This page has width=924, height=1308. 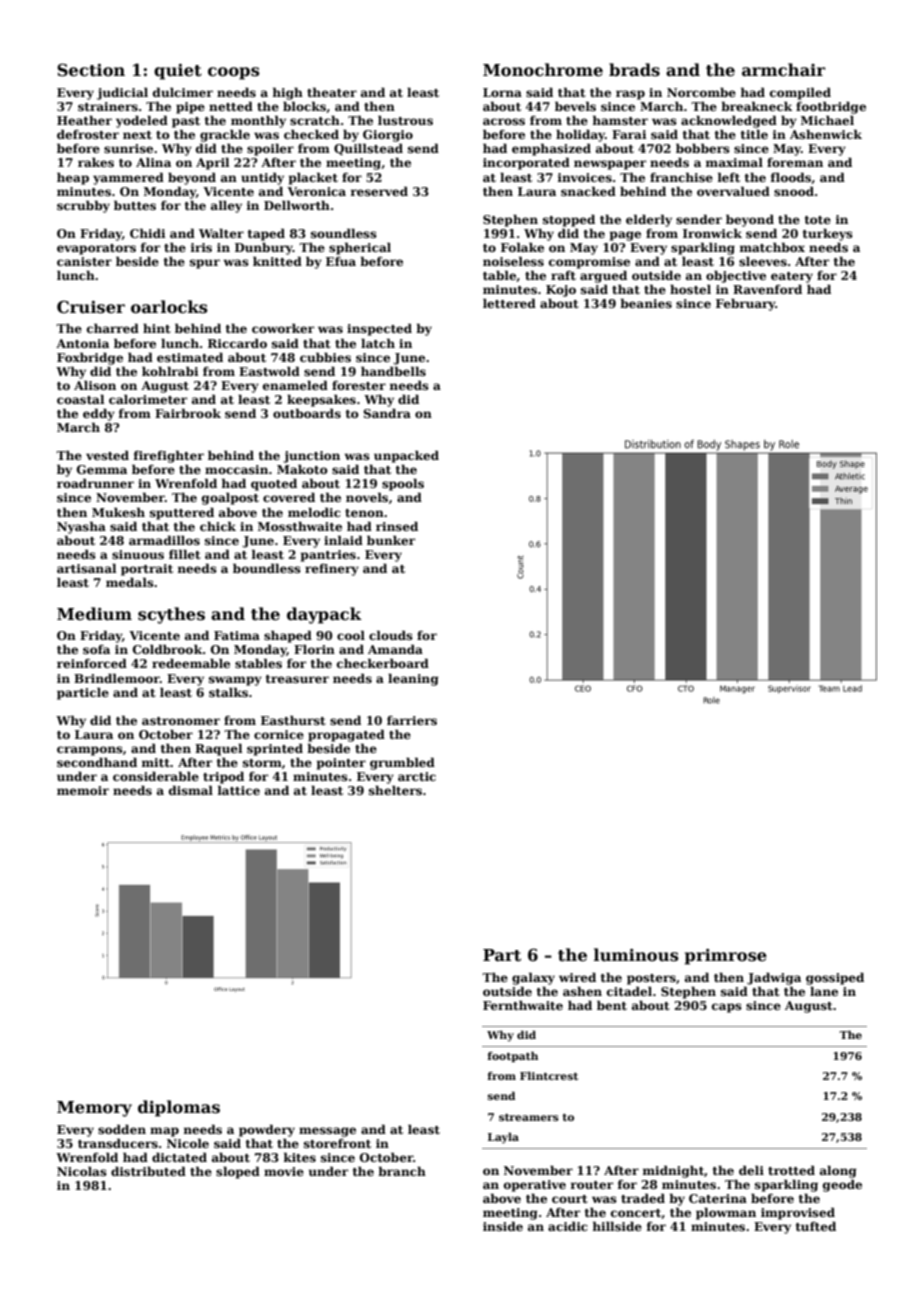 I want to click on memoir, so click(x=83, y=790).
